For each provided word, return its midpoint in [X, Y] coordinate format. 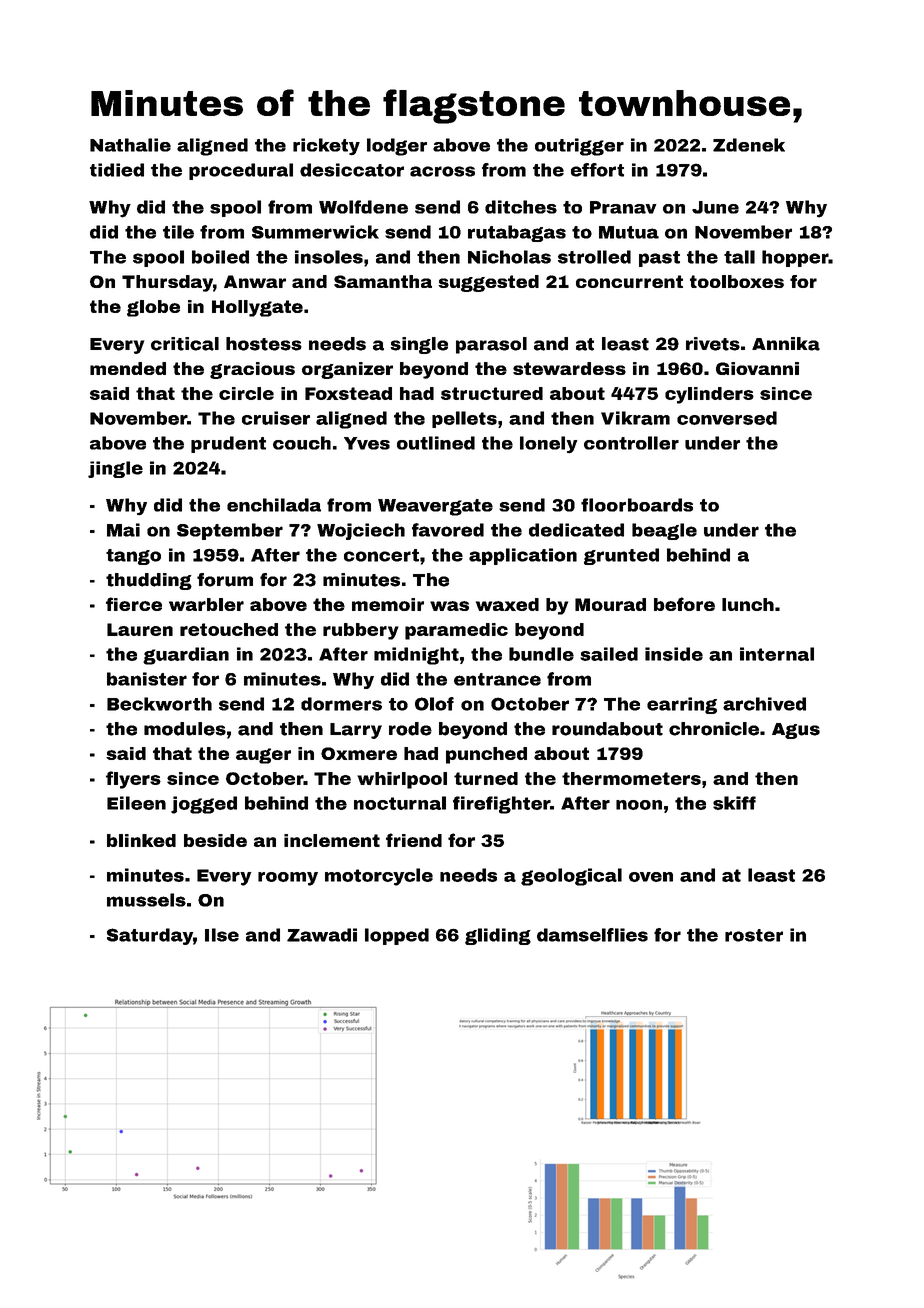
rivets [713, 344]
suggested [488, 283]
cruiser [276, 418]
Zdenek [749, 145]
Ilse [222, 935]
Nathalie [130, 145]
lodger [397, 147]
